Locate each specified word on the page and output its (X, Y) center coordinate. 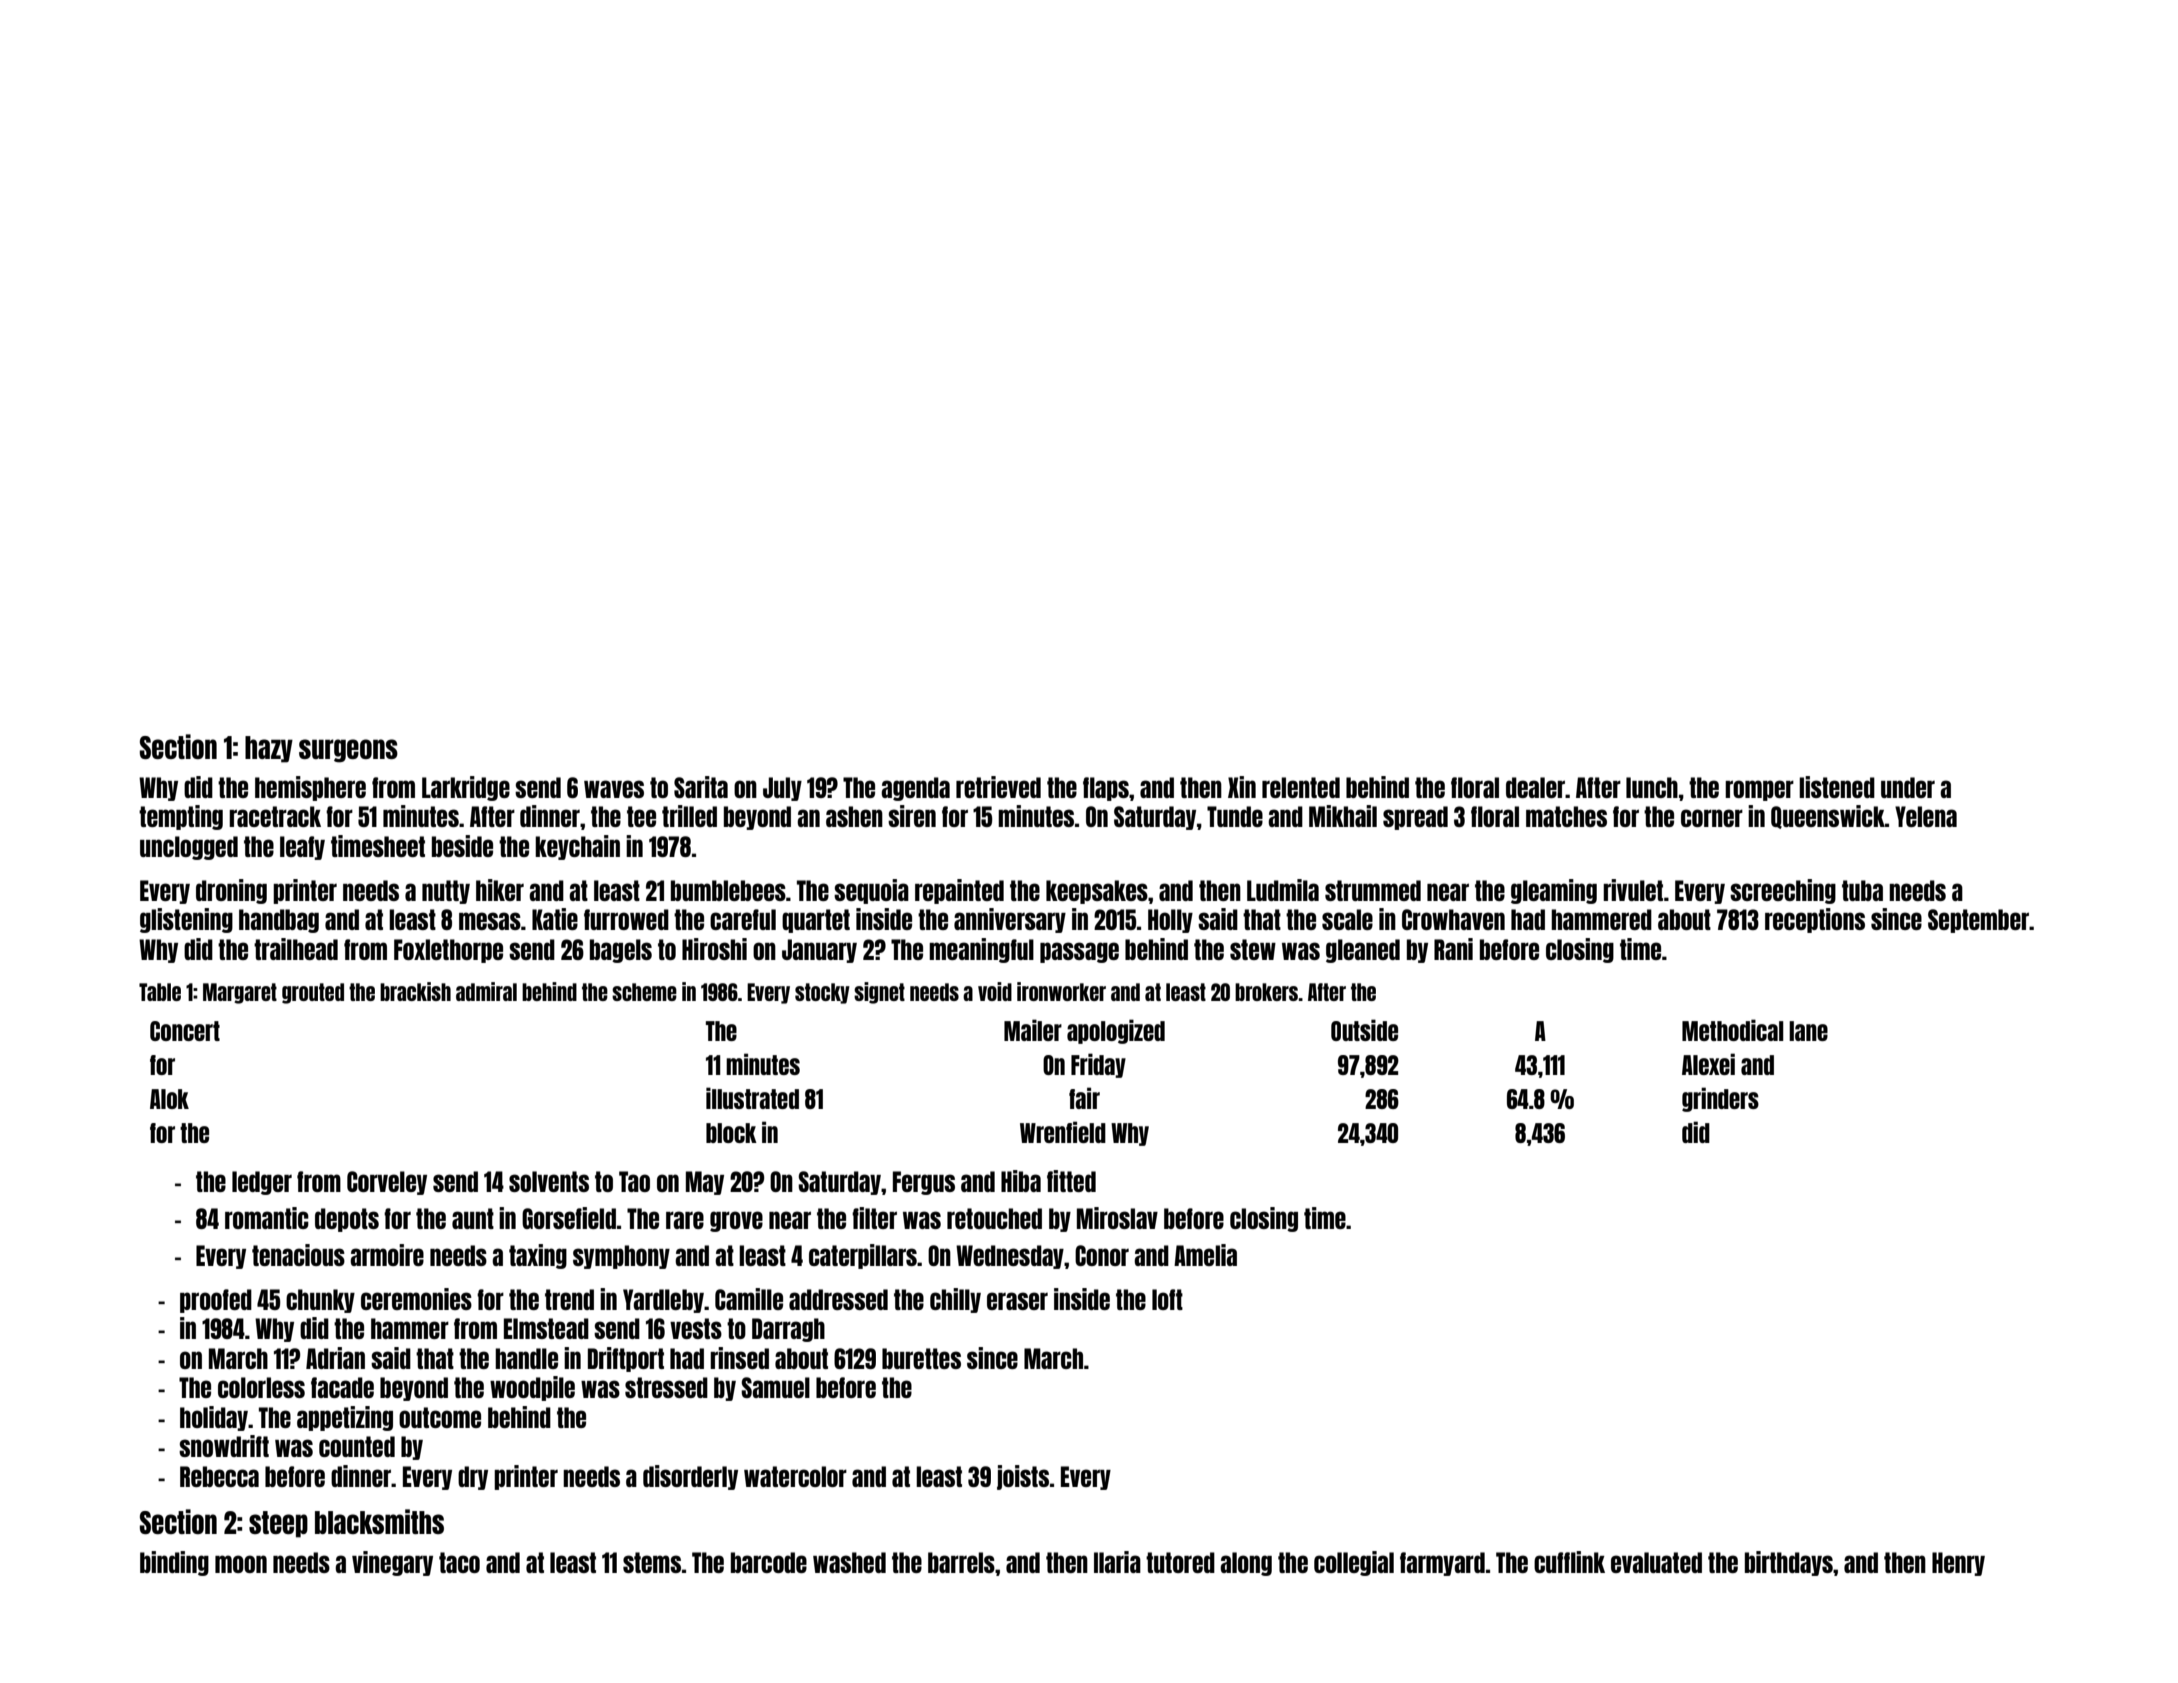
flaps (1106, 789)
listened (1837, 787)
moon (241, 1564)
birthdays (1789, 1563)
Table (160, 992)
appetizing (345, 1418)
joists (1023, 1477)
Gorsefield (569, 1218)
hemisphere (310, 788)
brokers (1266, 992)
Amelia (1205, 1255)
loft (1167, 1299)
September (1978, 921)
